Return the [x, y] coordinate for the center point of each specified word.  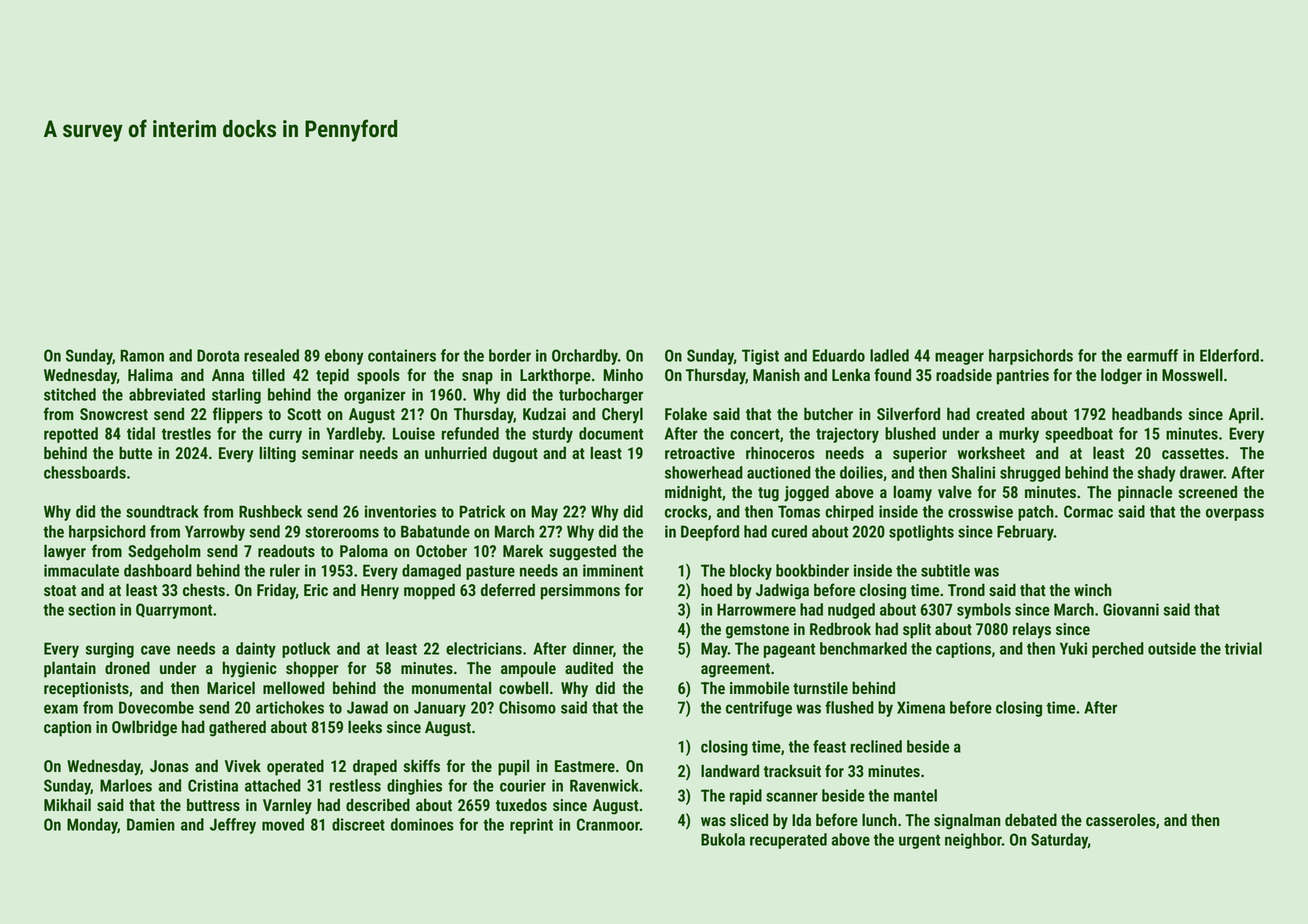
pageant [789, 650]
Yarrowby [215, 533]
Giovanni [1131, 609]
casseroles [1121, 819]
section [92, 609]
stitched [70, 394]
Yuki [1073, 648]
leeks [365, 726]
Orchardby [585, 357]
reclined [876, 746]
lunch [879, 819]
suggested [582, 552]
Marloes [126, 785]
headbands [1147, 413]
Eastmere [585, 766]
